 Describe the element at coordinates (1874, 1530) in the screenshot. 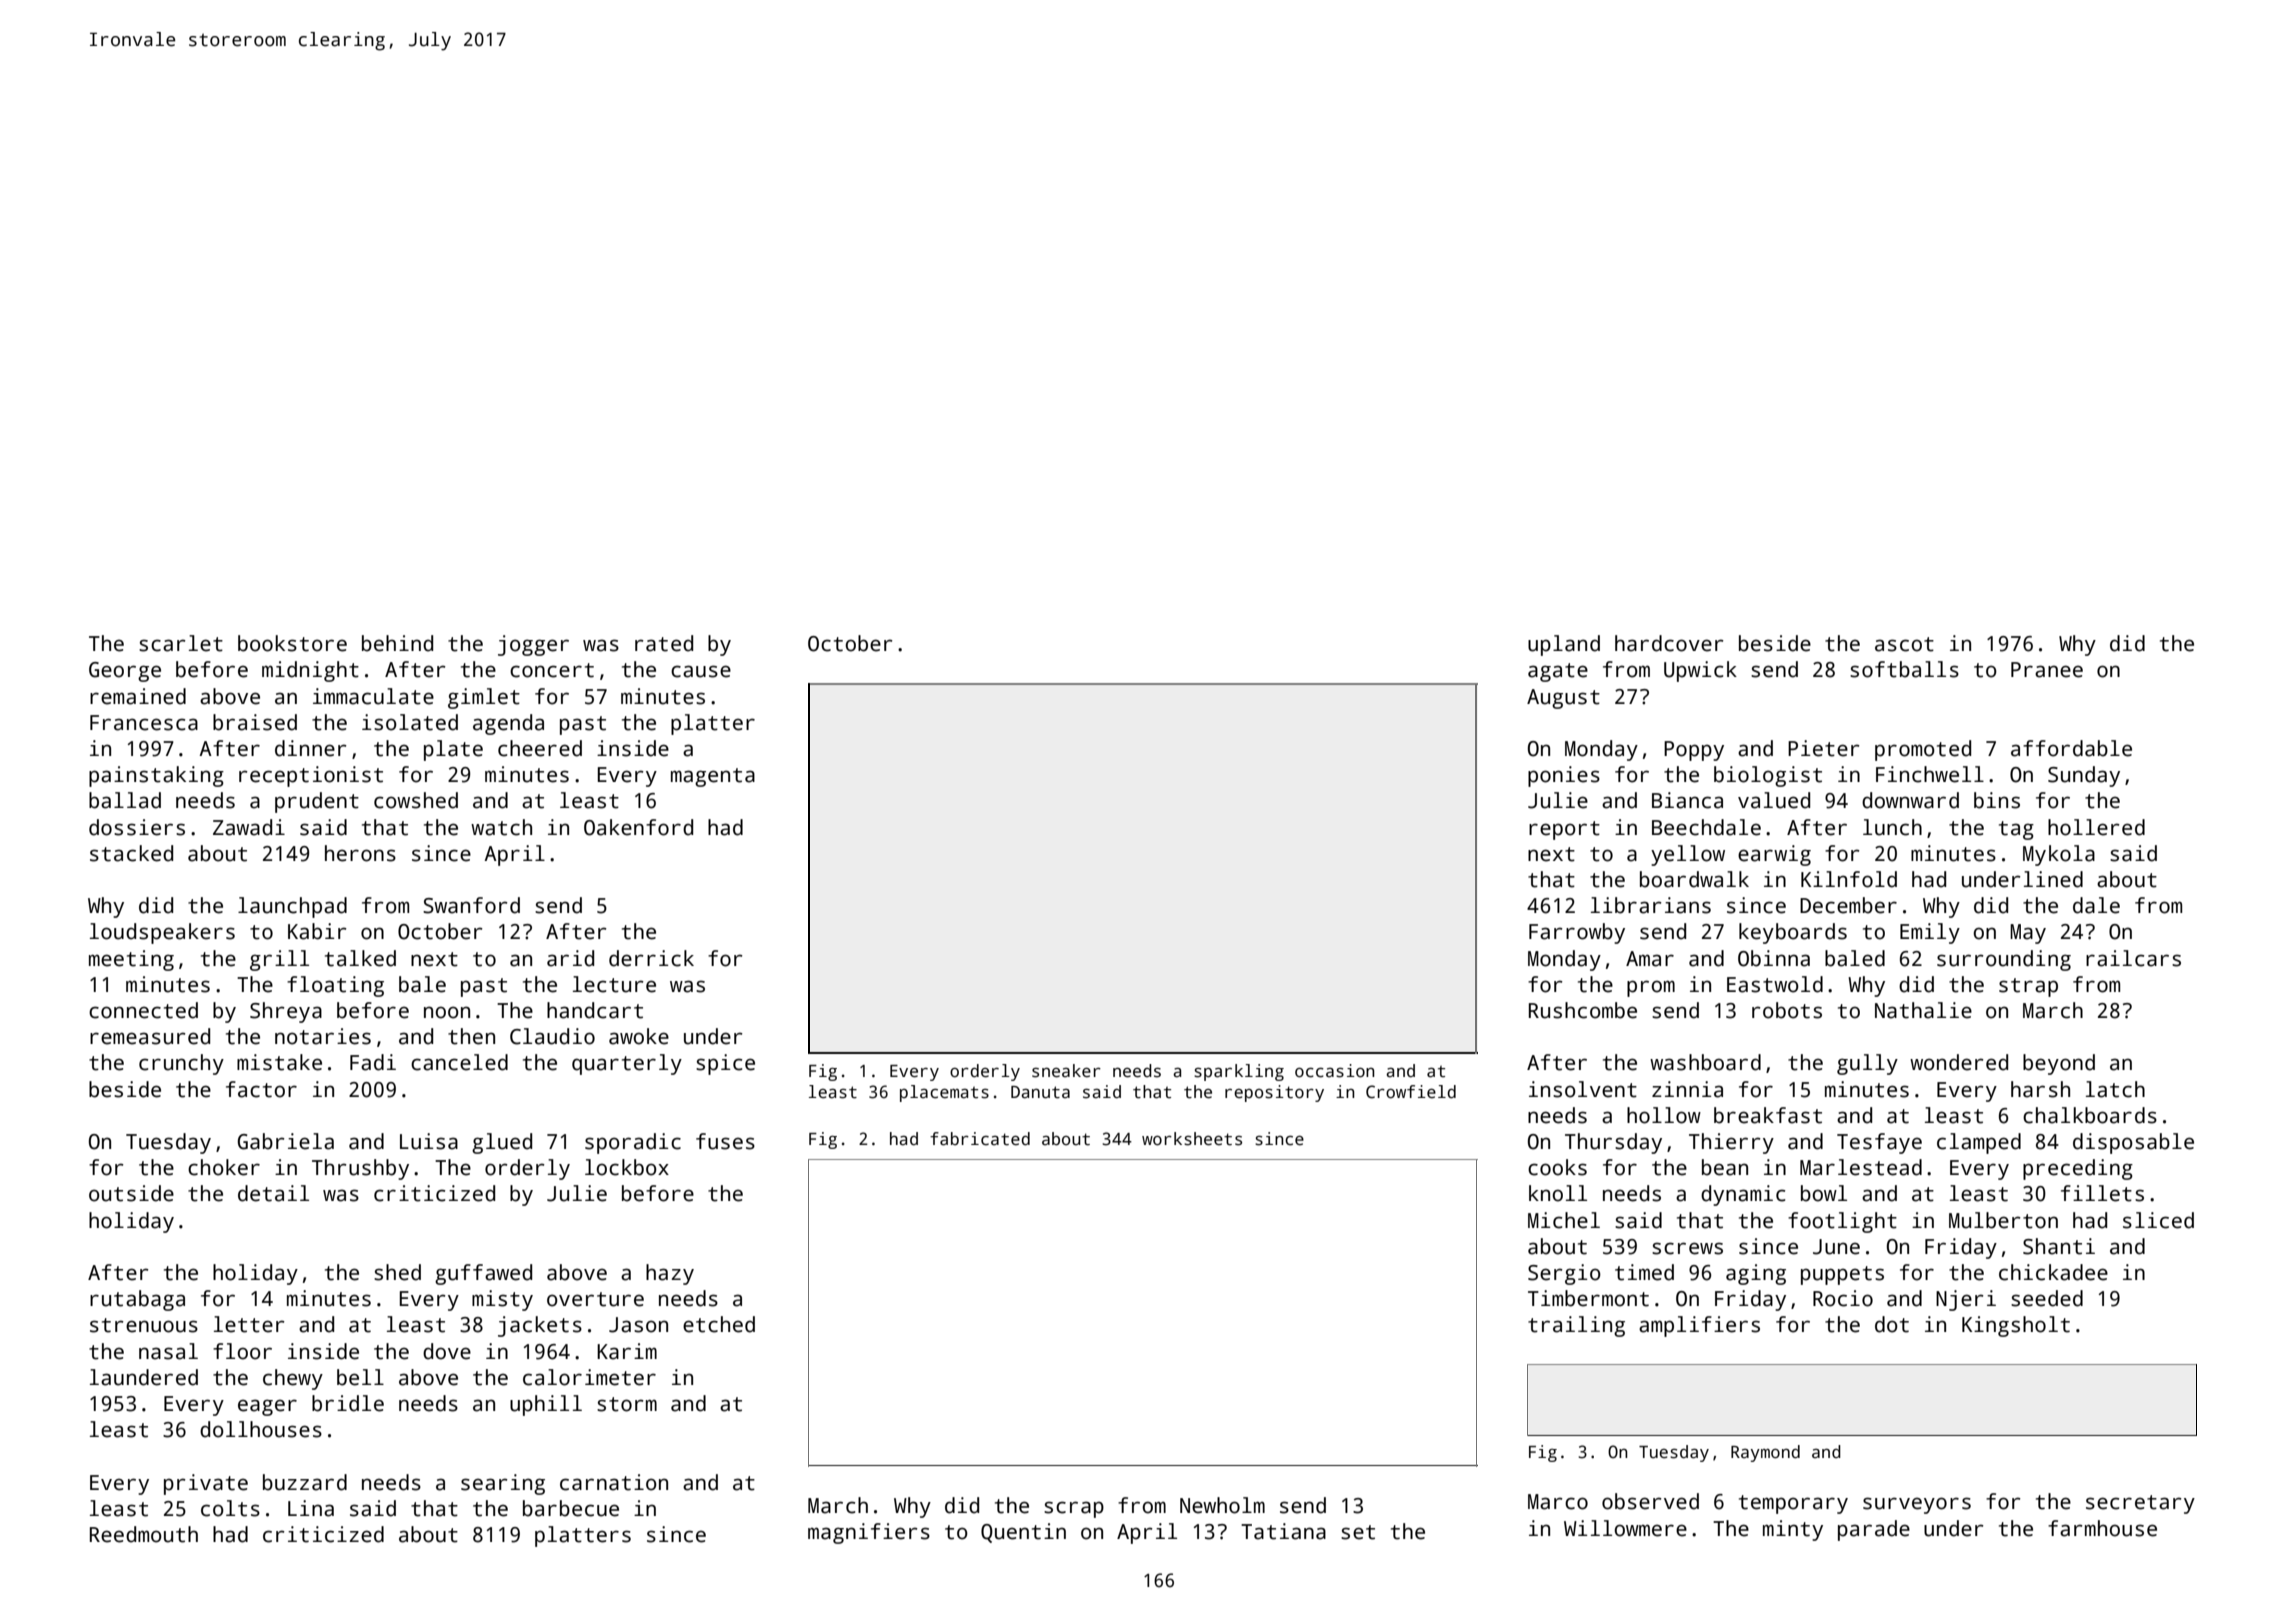

I see `parade` at that location.
